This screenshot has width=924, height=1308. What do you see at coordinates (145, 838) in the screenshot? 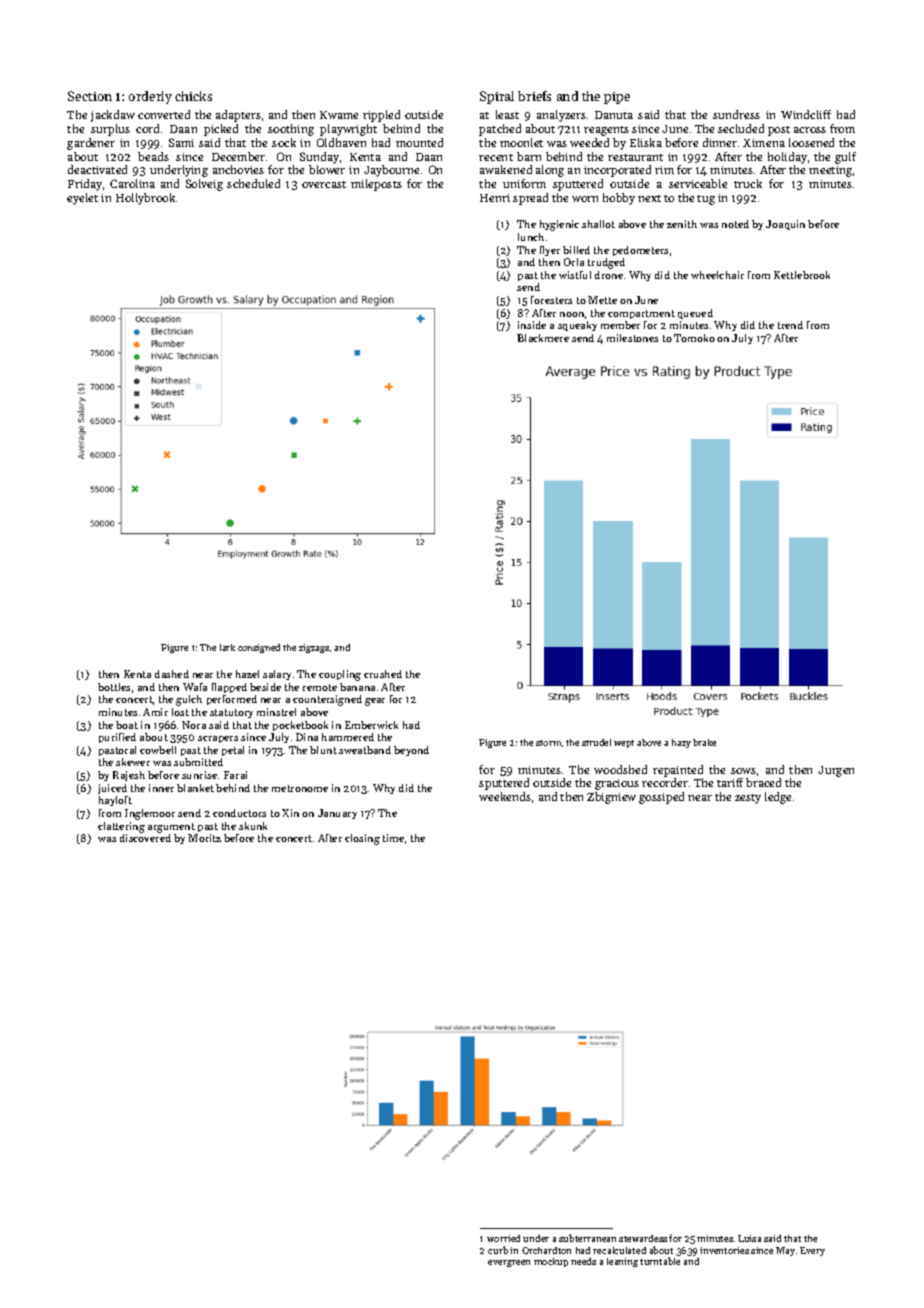
I see `discovered` at bounding box center [145, 838].
